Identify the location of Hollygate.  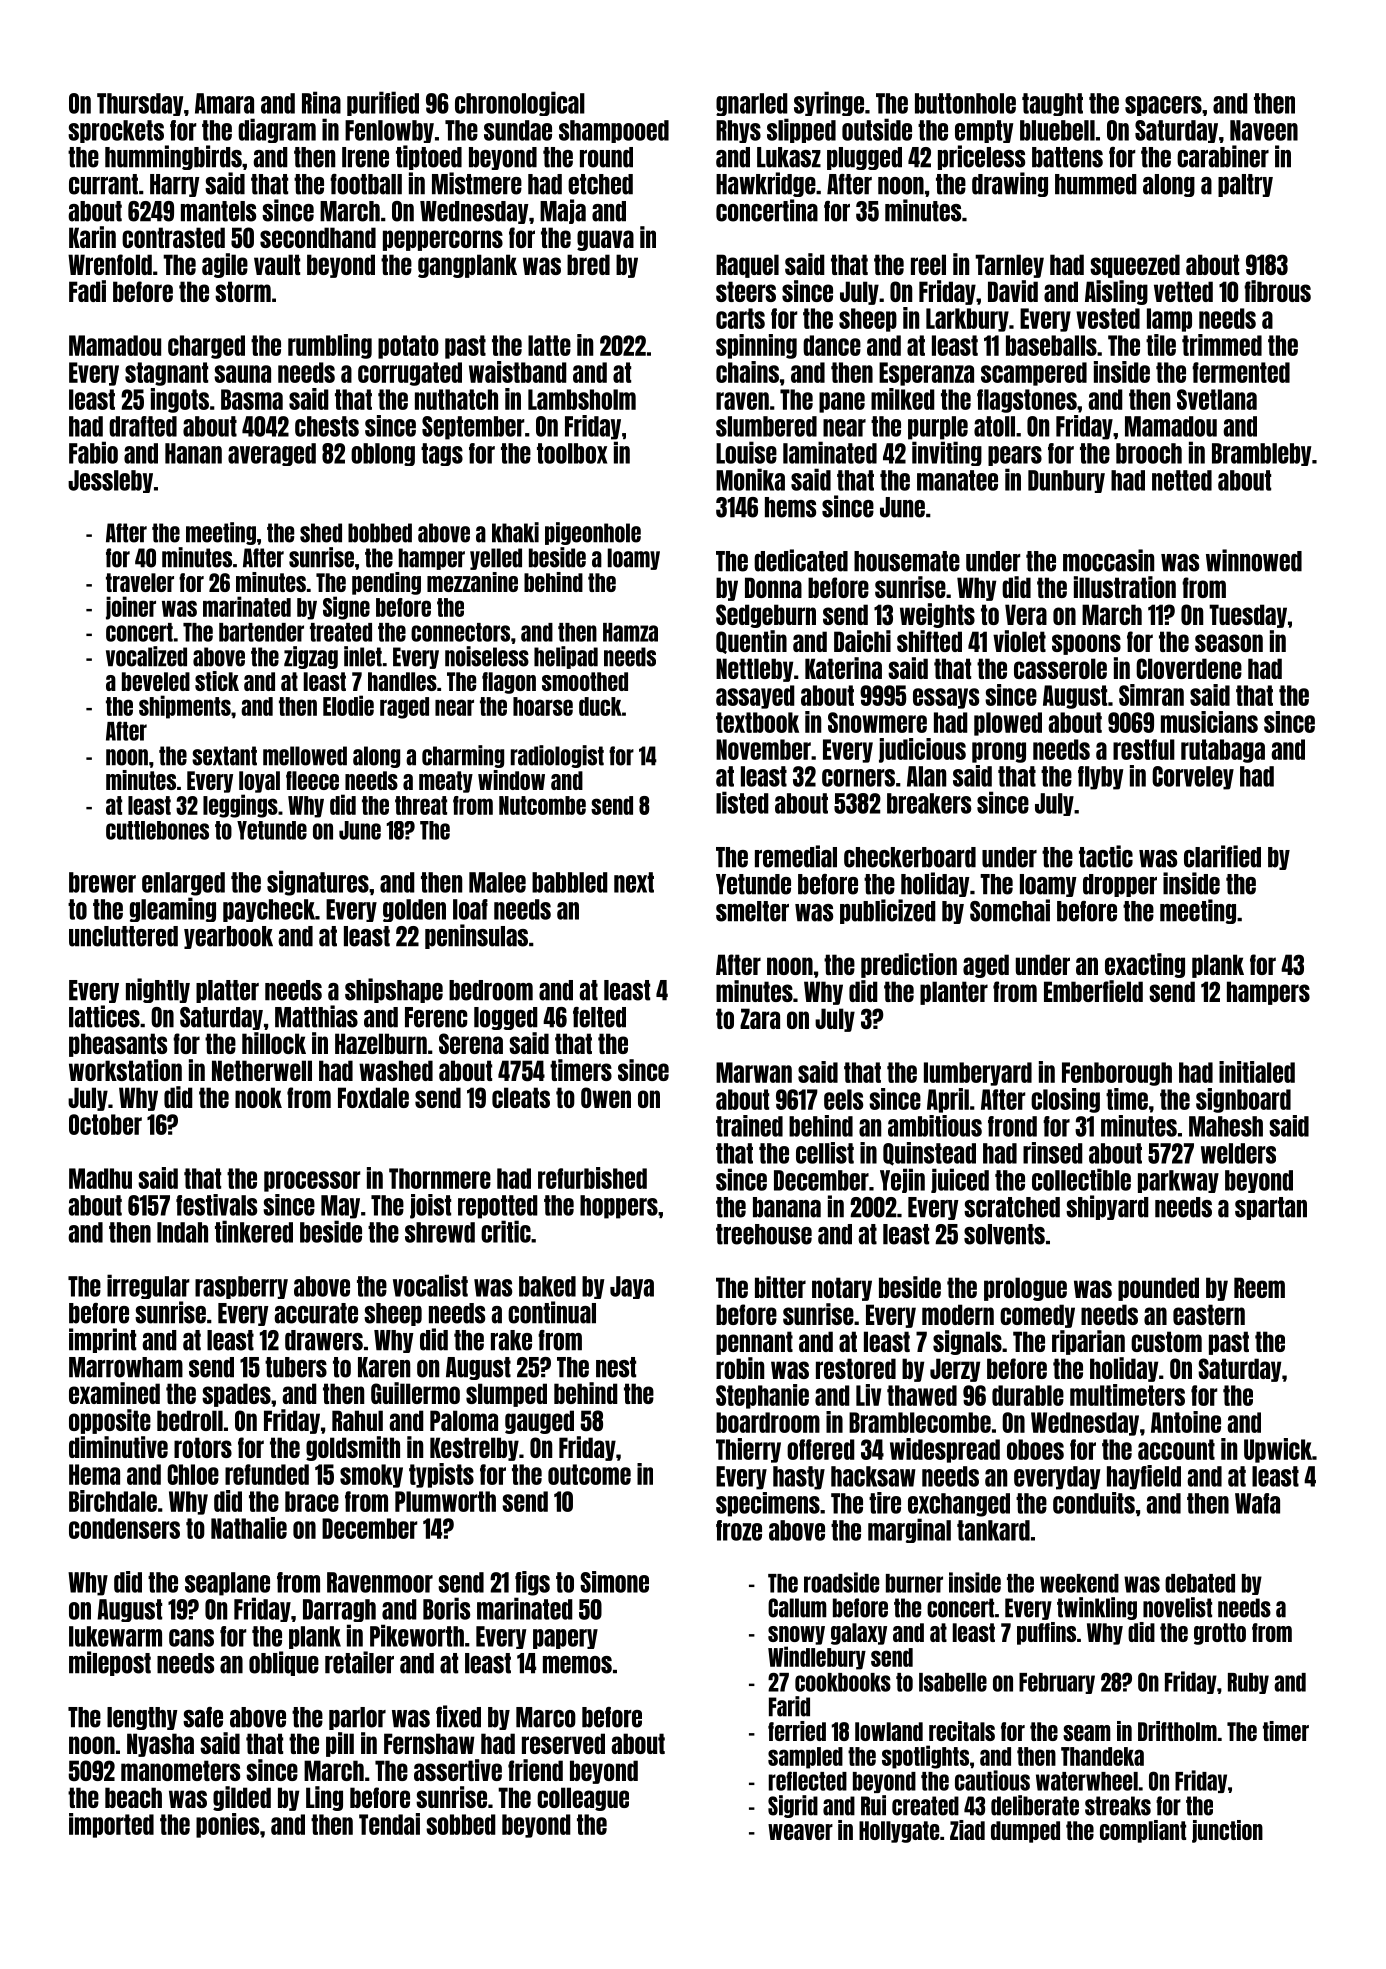
(899, 1832).
